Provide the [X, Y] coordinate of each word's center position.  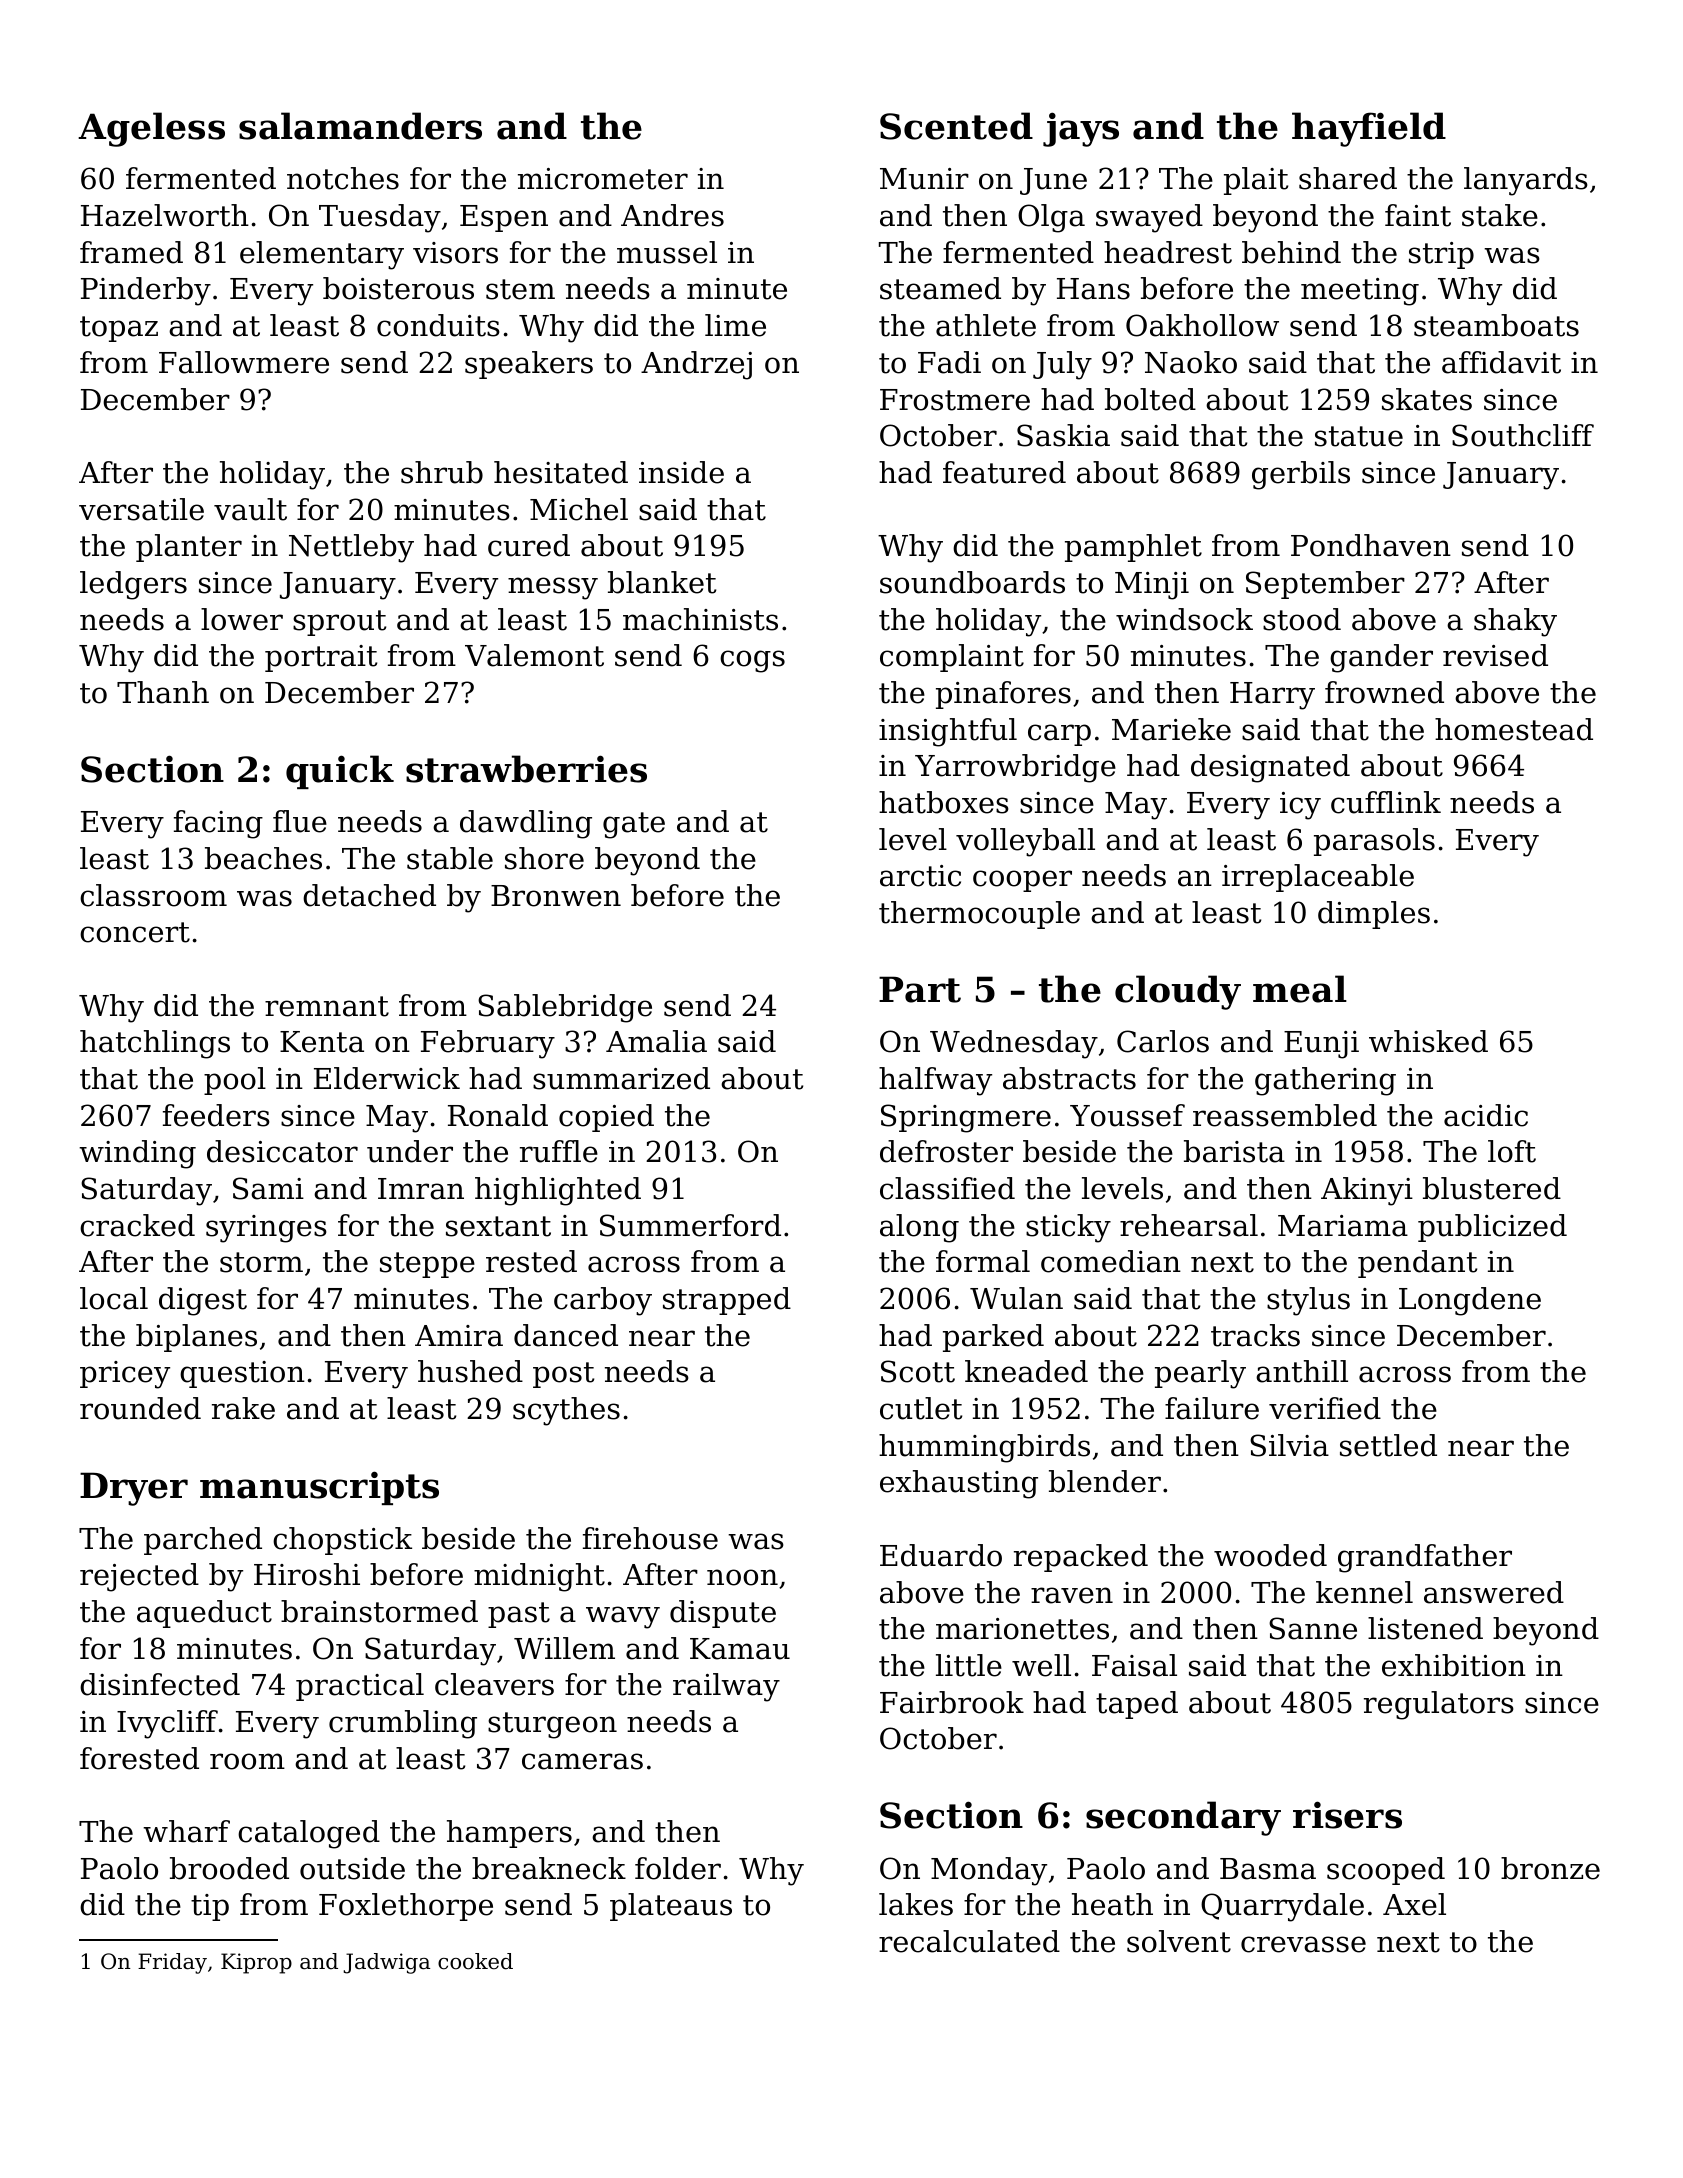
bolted [1150, 399]
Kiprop [256, 1963]
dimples [1374, 915]
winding [137, 1154]
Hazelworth [165, 215]
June [1053, 181]
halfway [935, 1081]
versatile [141, 509]
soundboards [972, 582]
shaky [1515, 622]
